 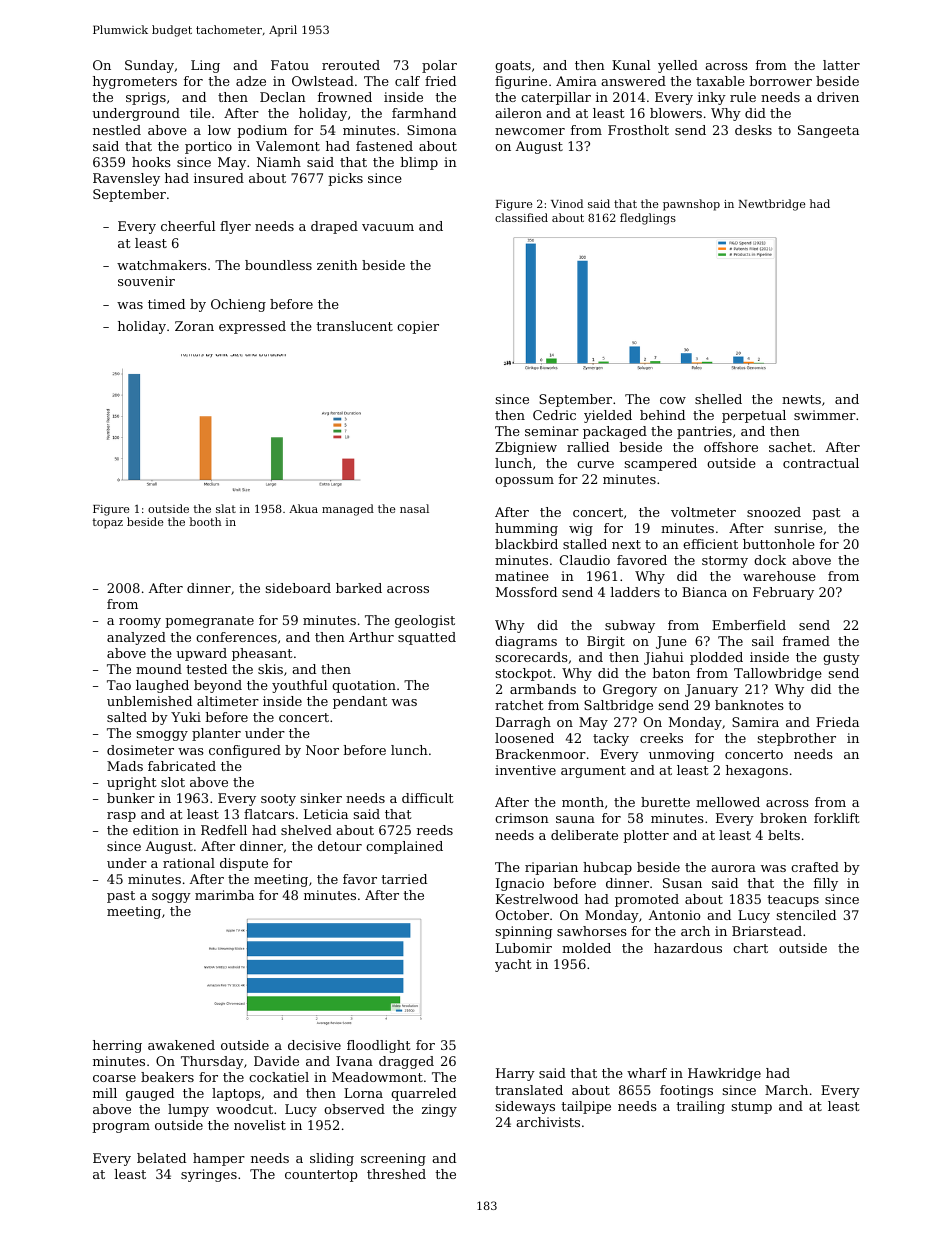 I want to click on woodcut, so click(x=244, y=1109).
